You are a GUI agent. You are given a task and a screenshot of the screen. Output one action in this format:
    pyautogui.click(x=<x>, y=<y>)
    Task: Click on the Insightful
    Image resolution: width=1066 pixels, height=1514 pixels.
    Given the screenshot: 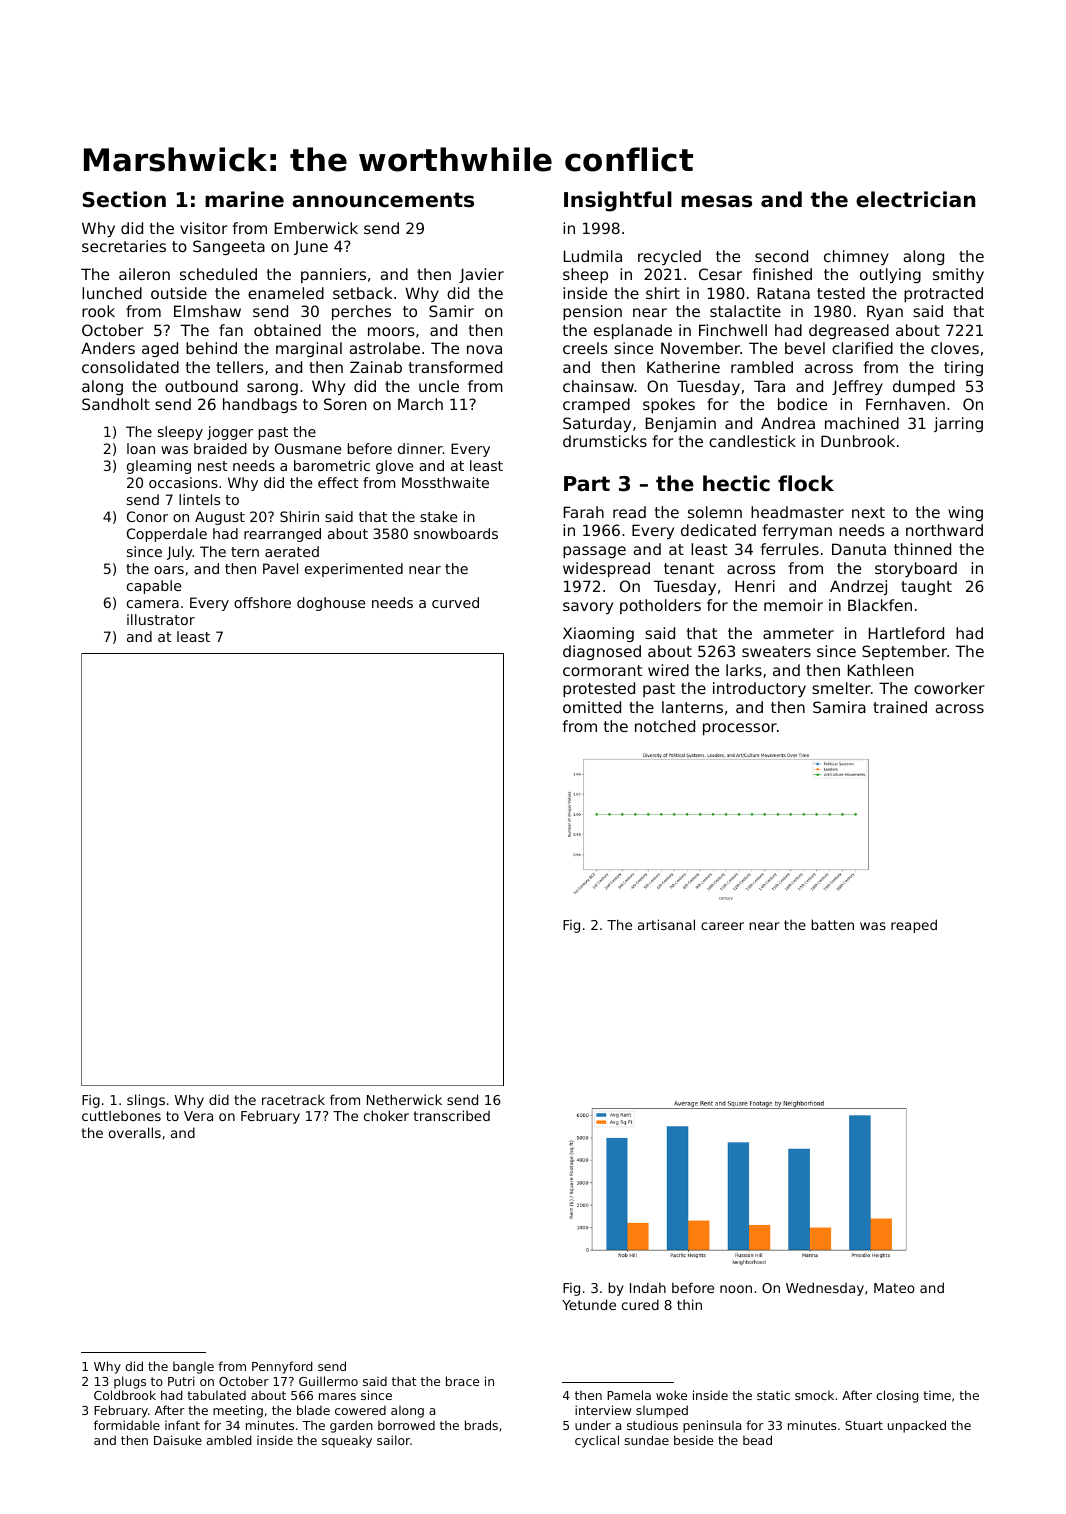 What is the action you would take?
    pyautogui.click(x=618, y=201)
